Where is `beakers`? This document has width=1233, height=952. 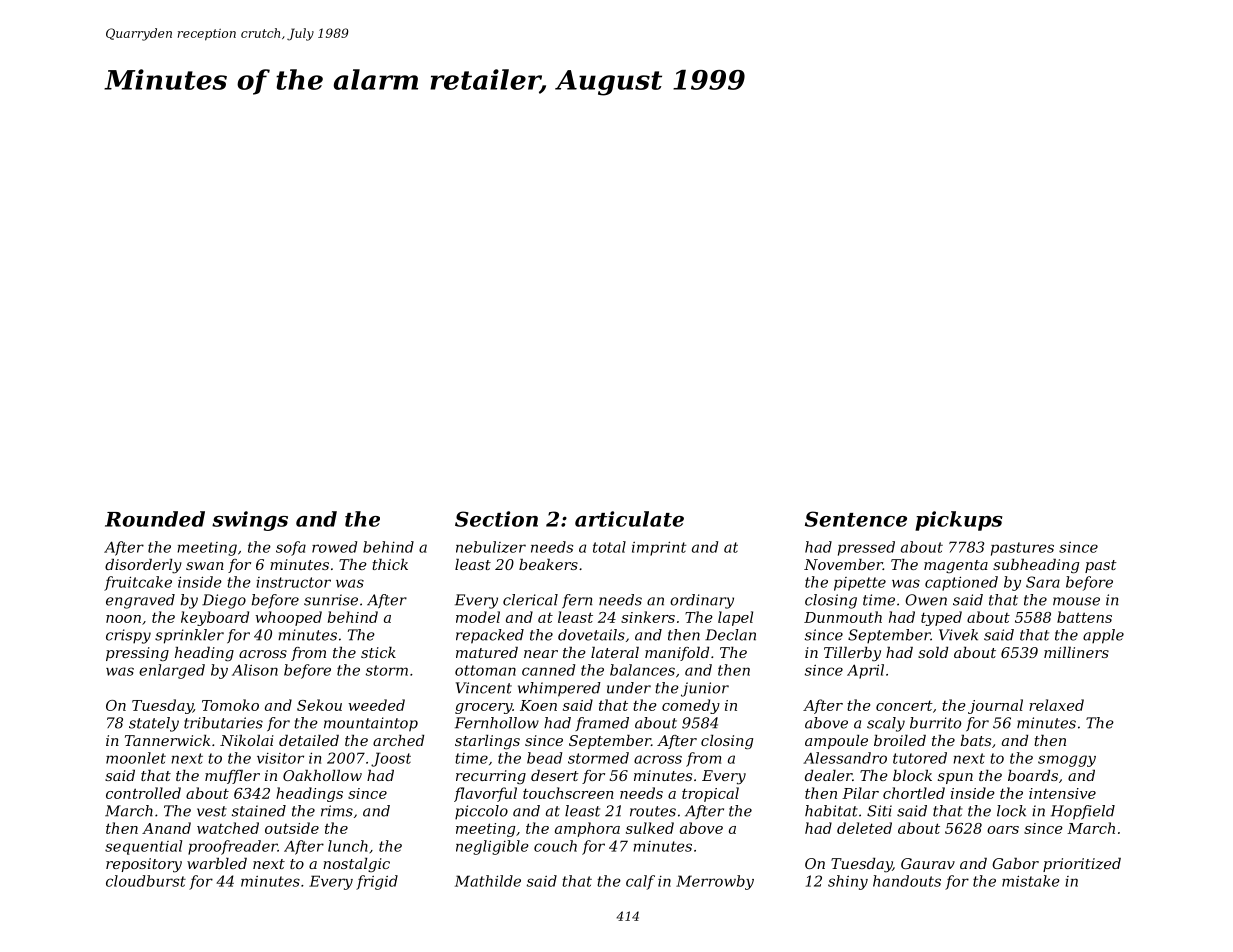
beakers is located at coordinates (548, 564).
